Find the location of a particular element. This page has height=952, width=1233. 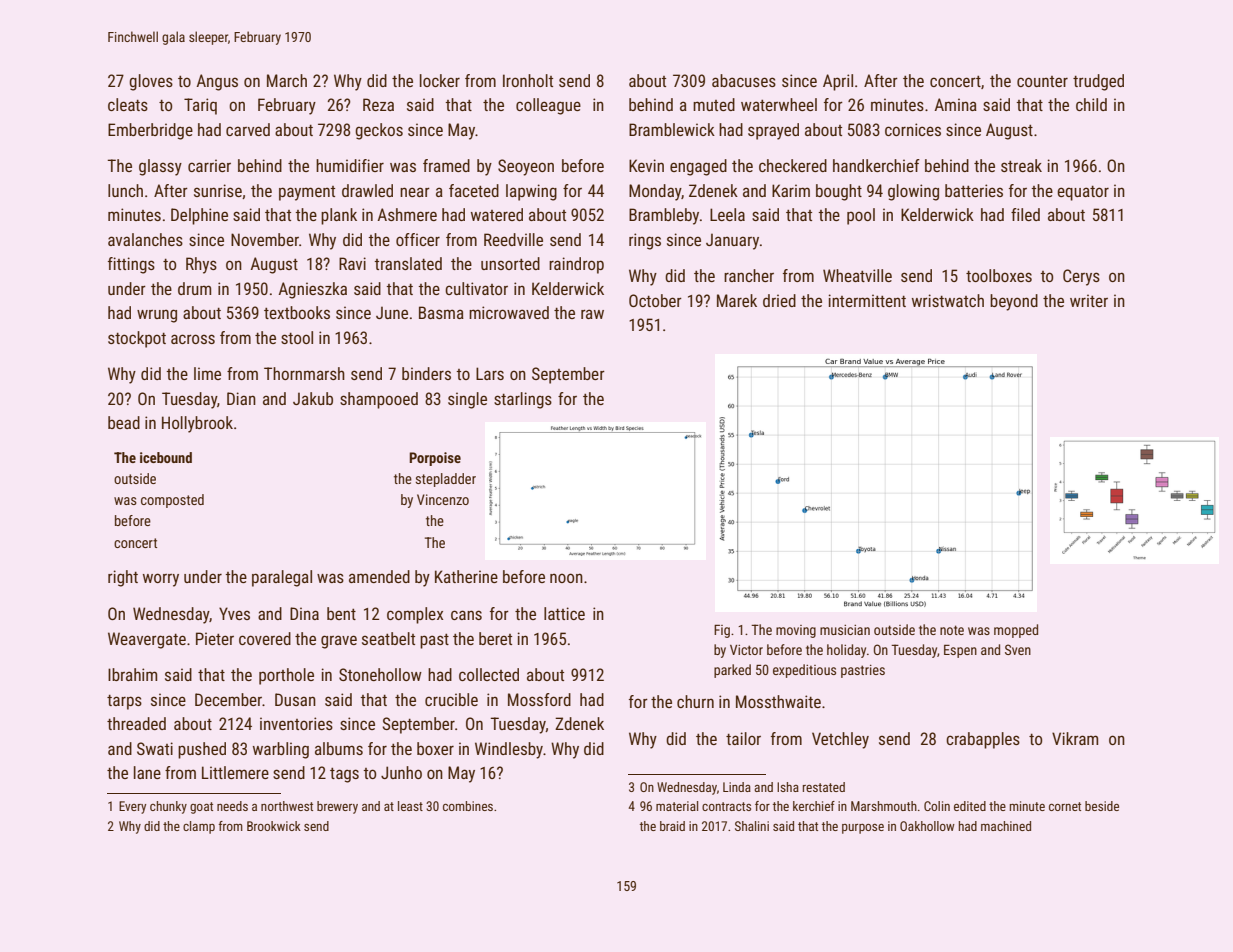

writer is located at coordinates (1089, 300).
